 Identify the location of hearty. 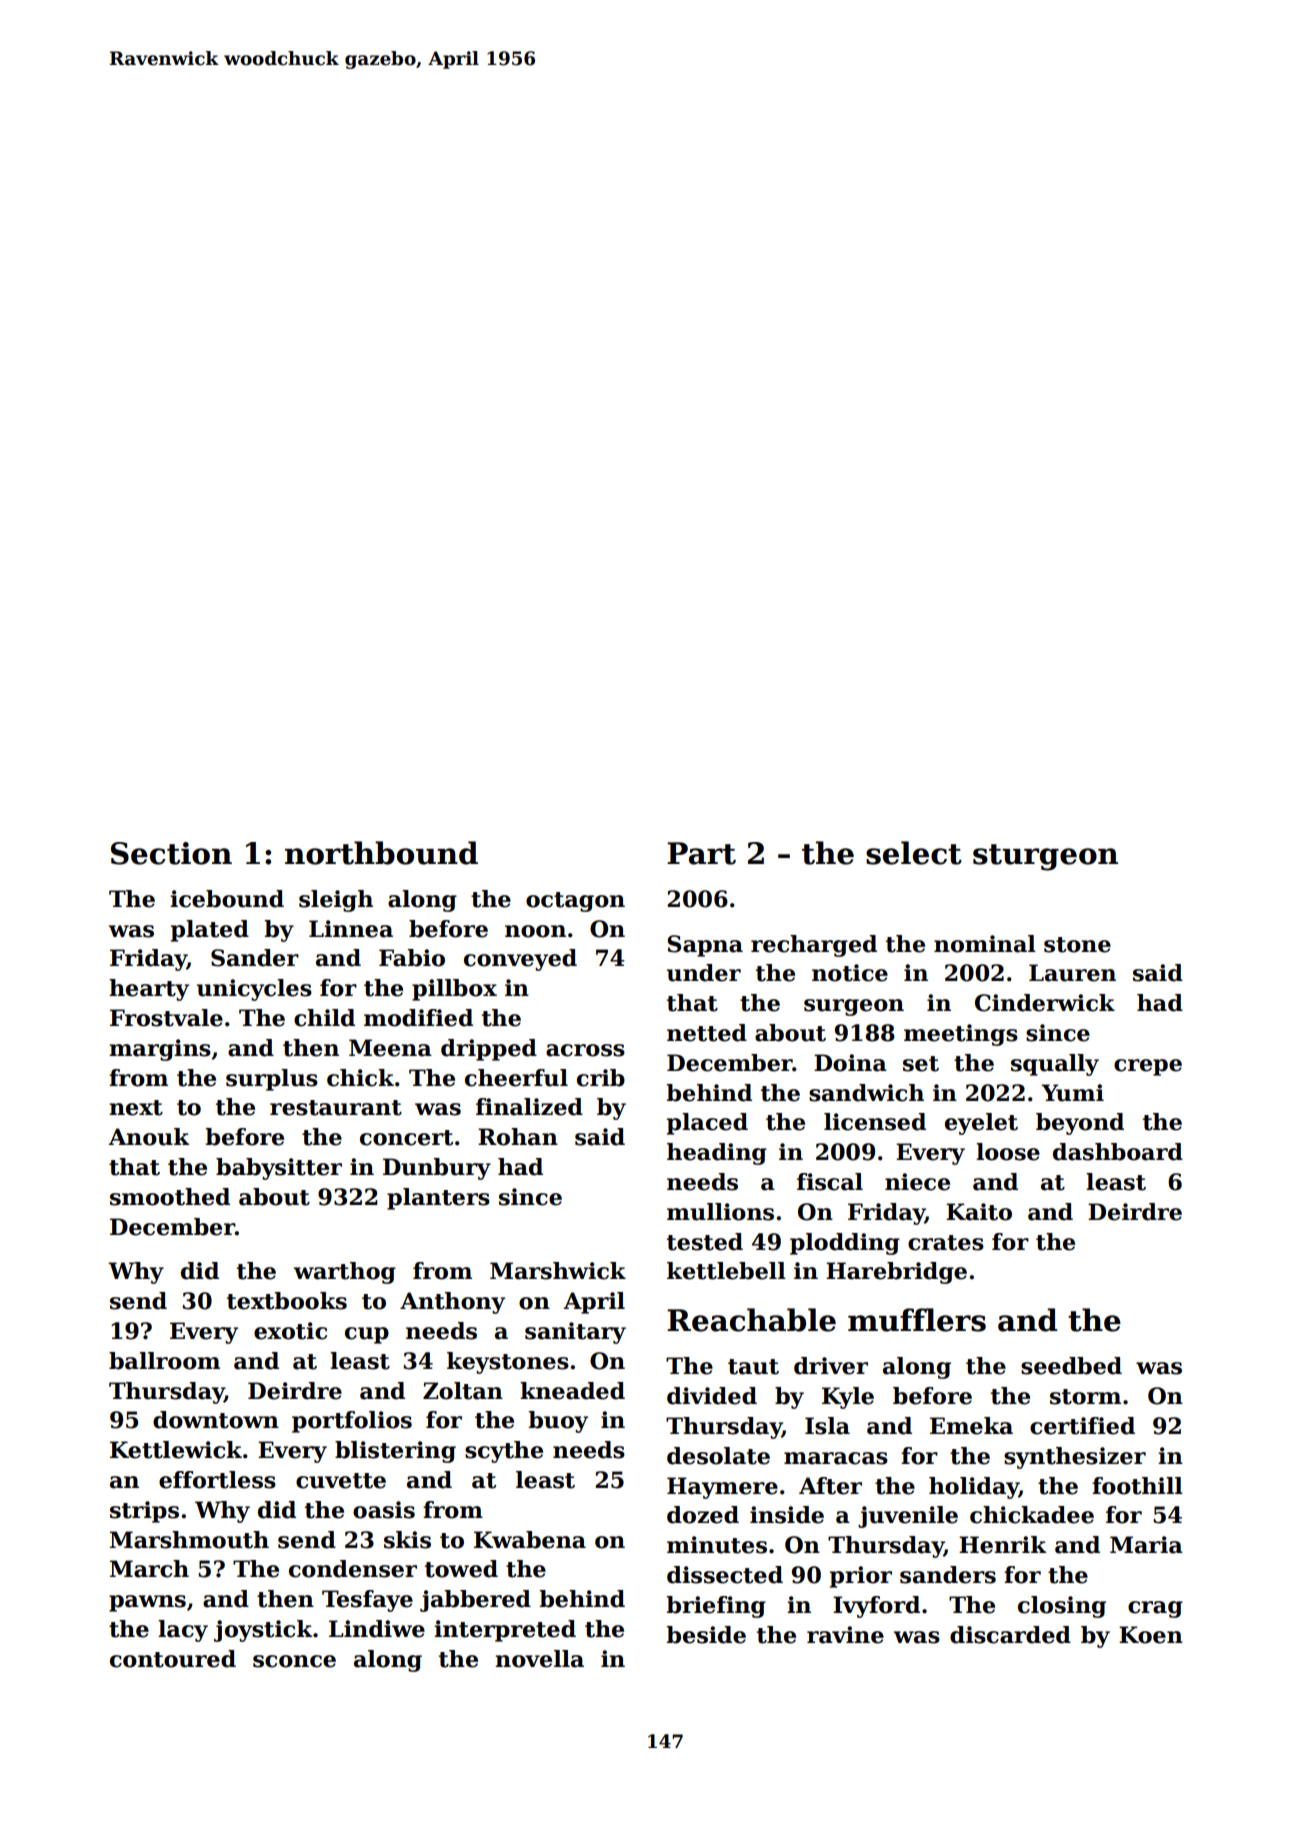
(149, 990).
